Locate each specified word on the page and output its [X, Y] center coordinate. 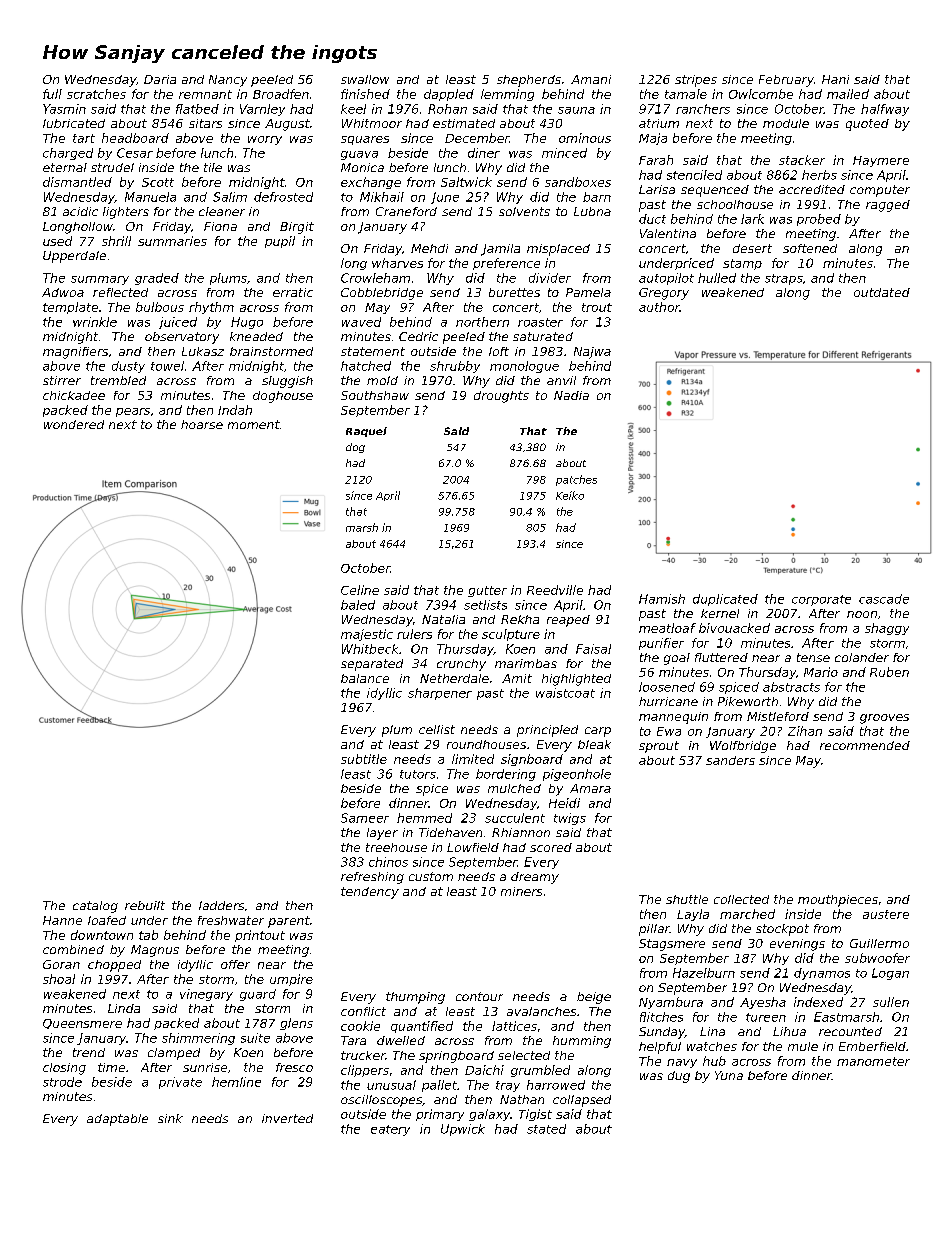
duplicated [725, 600]
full [52, 94]
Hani [835, 79]
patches [576, 480]
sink [170, 1118]
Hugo [247, 323]
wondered [74, 424]
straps [784, 279]
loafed [107, 920]
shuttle [687, 899]
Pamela [588, 292]
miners [521, 891]
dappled [449, 95]
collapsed [582, 1101]
